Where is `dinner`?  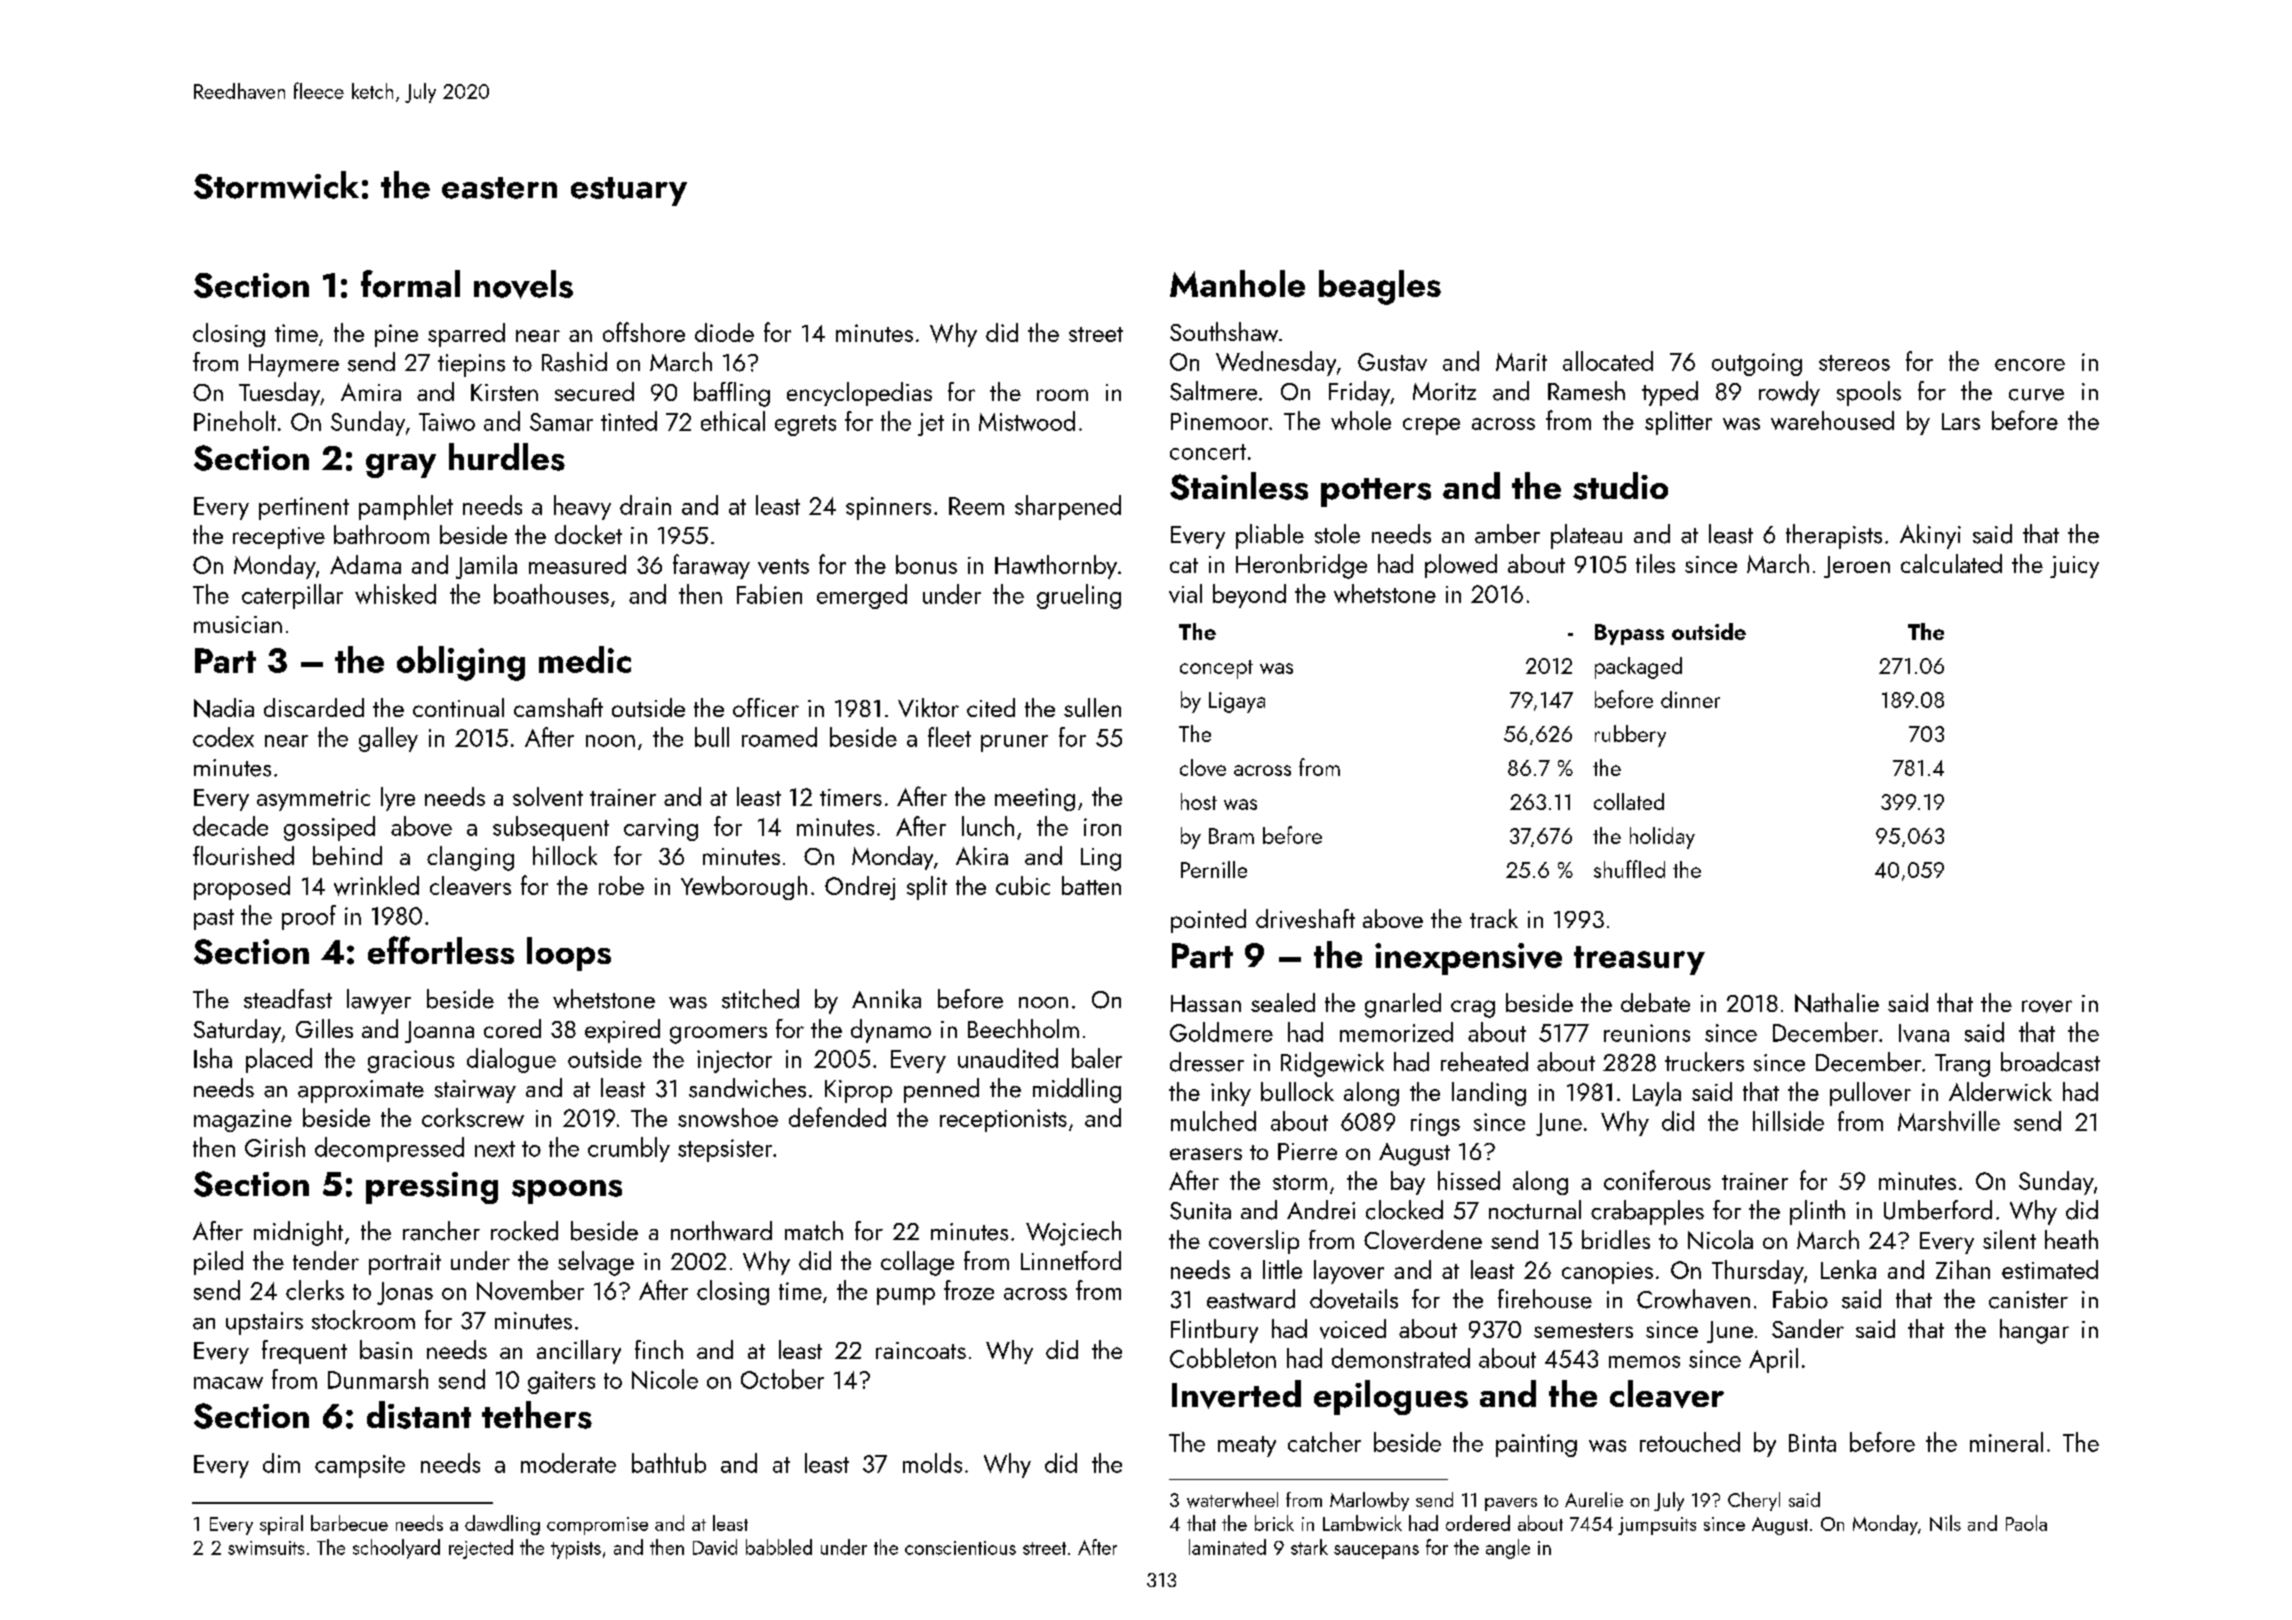 dinner is located at coordinates (1690, 699).
